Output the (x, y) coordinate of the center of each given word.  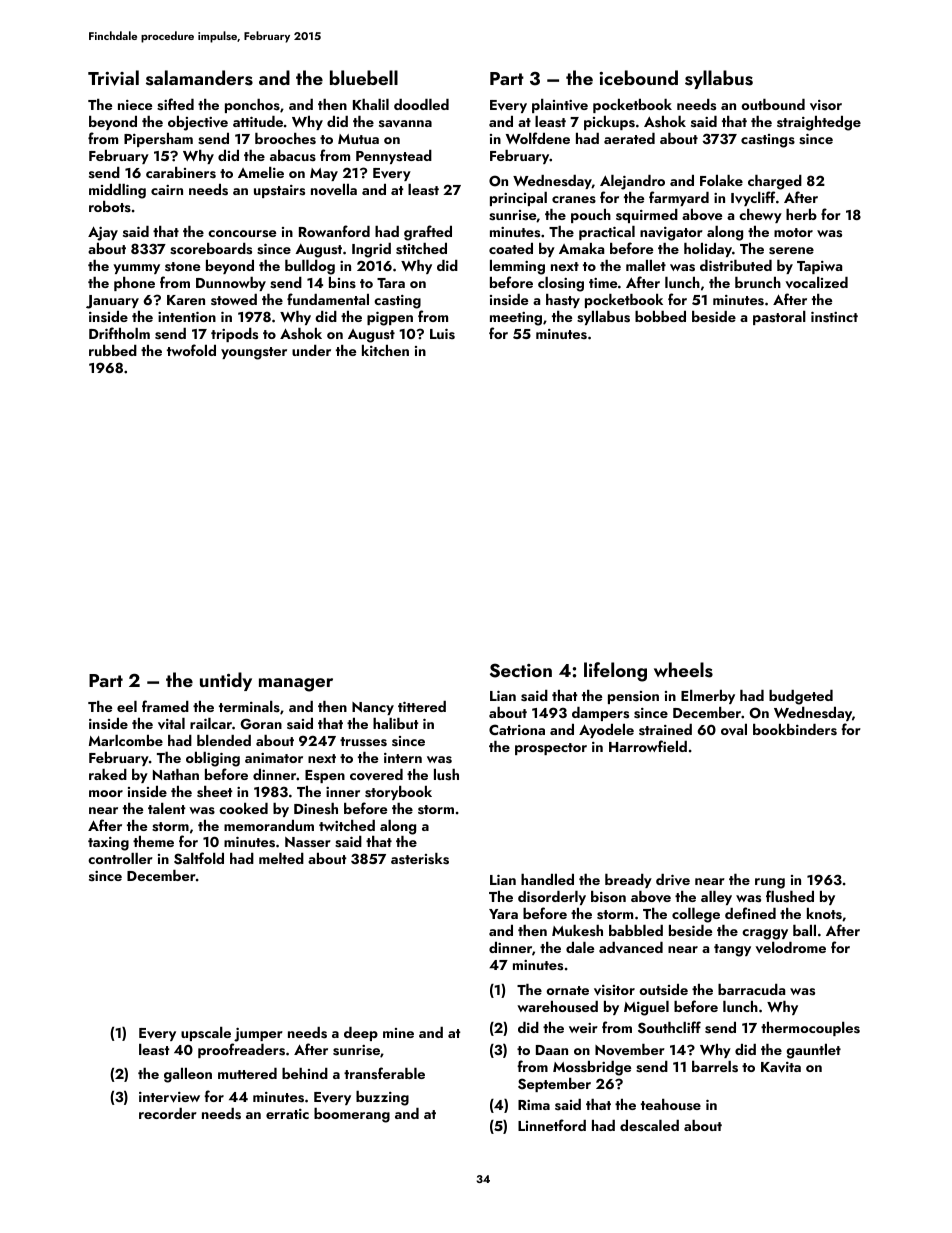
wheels (683, 670)
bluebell (364, 77)
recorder (168, 1113)
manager (296, 685)
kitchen (385, 350)
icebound (638, 77)
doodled (421, 104)
